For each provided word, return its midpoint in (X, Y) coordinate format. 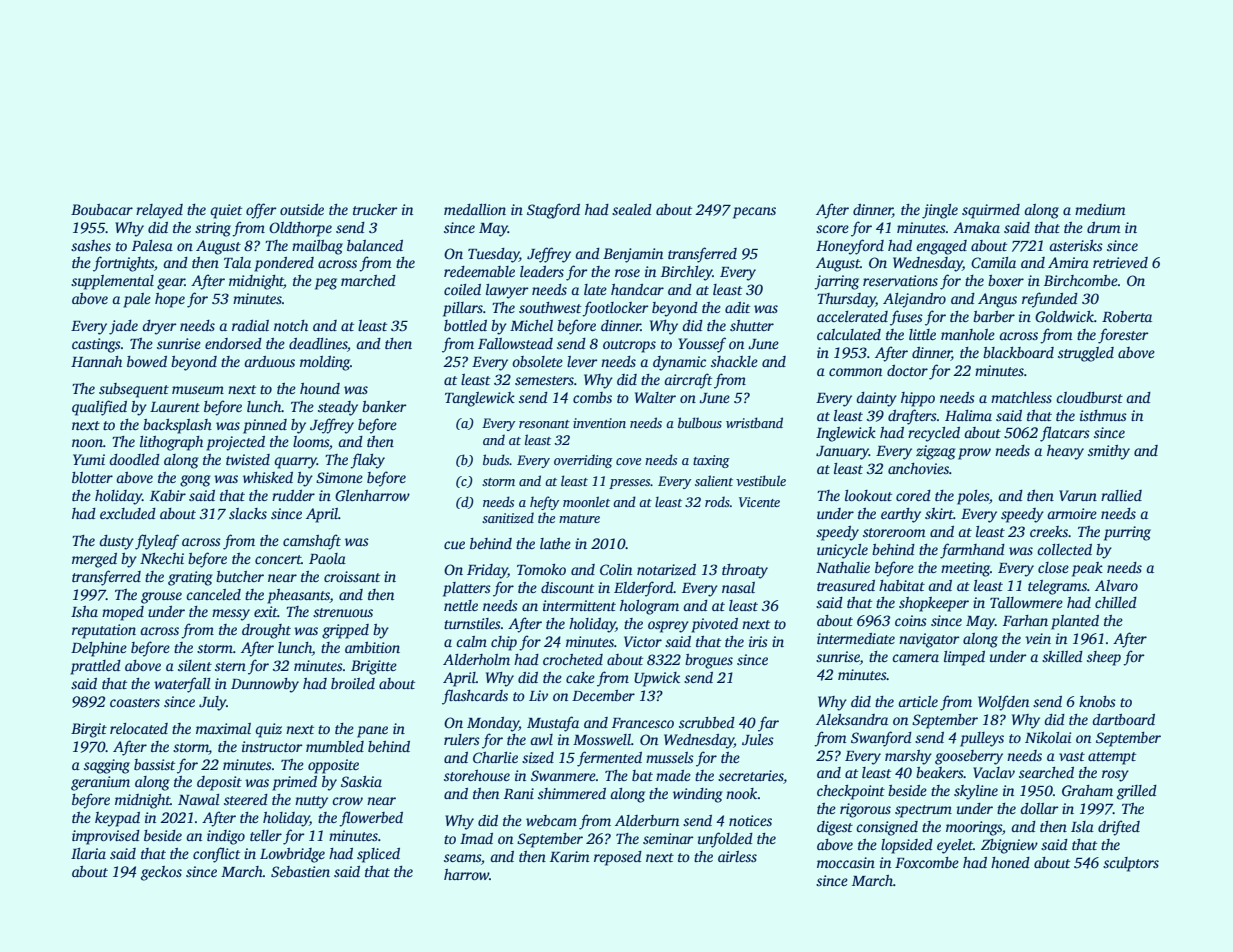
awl (541, 739)
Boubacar (102, 209)
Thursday (846, 300)
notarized (666, 569)
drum (1104, 227)
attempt (1112, 758)
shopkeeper (934, 604)
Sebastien (300, 871)
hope (170, 300)
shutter (752, 325)
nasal (738, 587)
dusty (116, 542)
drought (266, 631)
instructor (272, 746)
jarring (836, 282)
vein (1038, 638)
